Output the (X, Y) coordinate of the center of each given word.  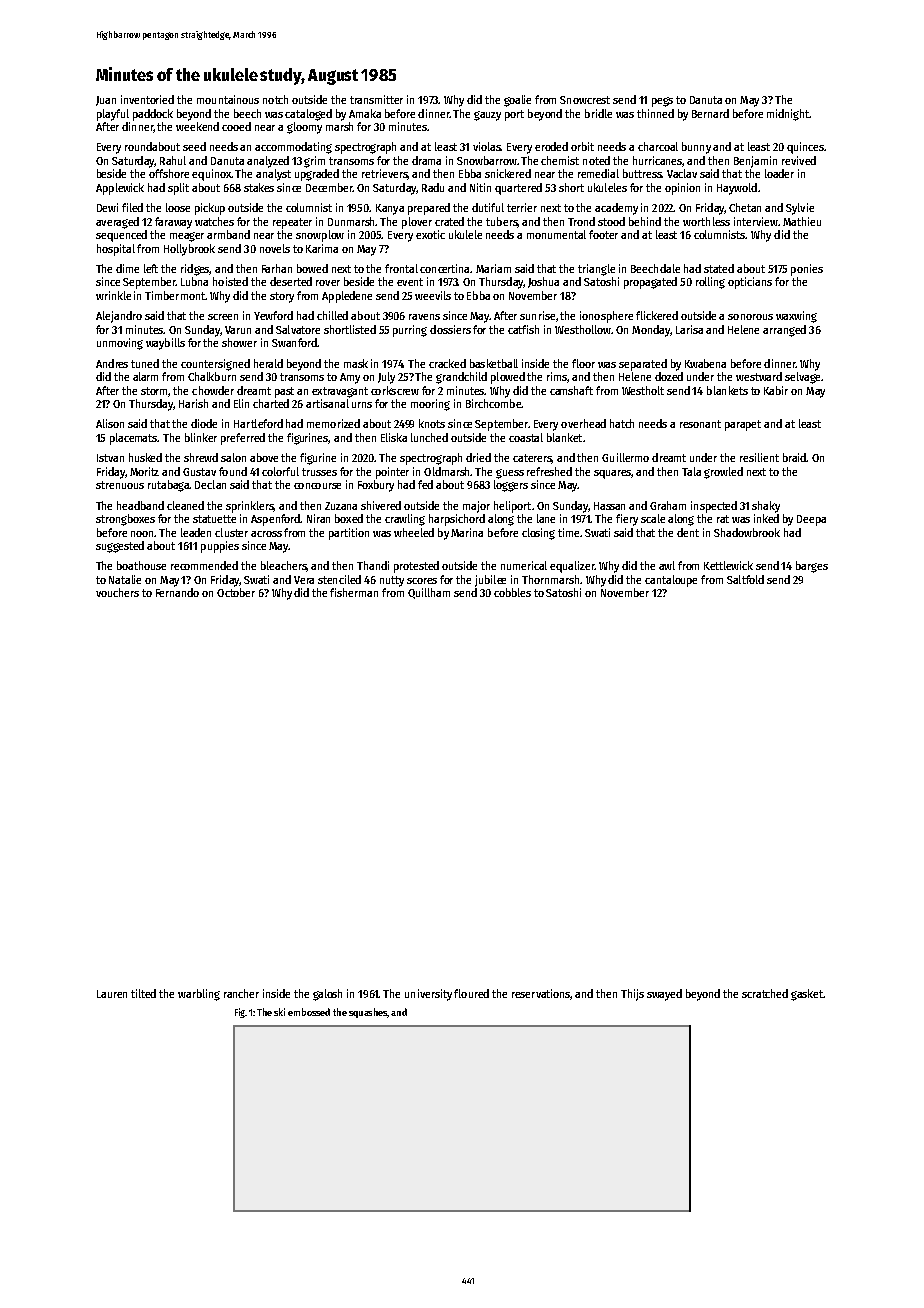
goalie (517, 101)
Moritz (144, 471)
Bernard (710, 113)
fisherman (354, 592)
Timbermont (175, 295)
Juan (106, 101)
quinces (805, 148)
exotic (430, 234)
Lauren (112, 994)
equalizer (572, 567)
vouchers (117, 592)
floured (471, 993)
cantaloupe (671, 581)
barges (812, 567)
